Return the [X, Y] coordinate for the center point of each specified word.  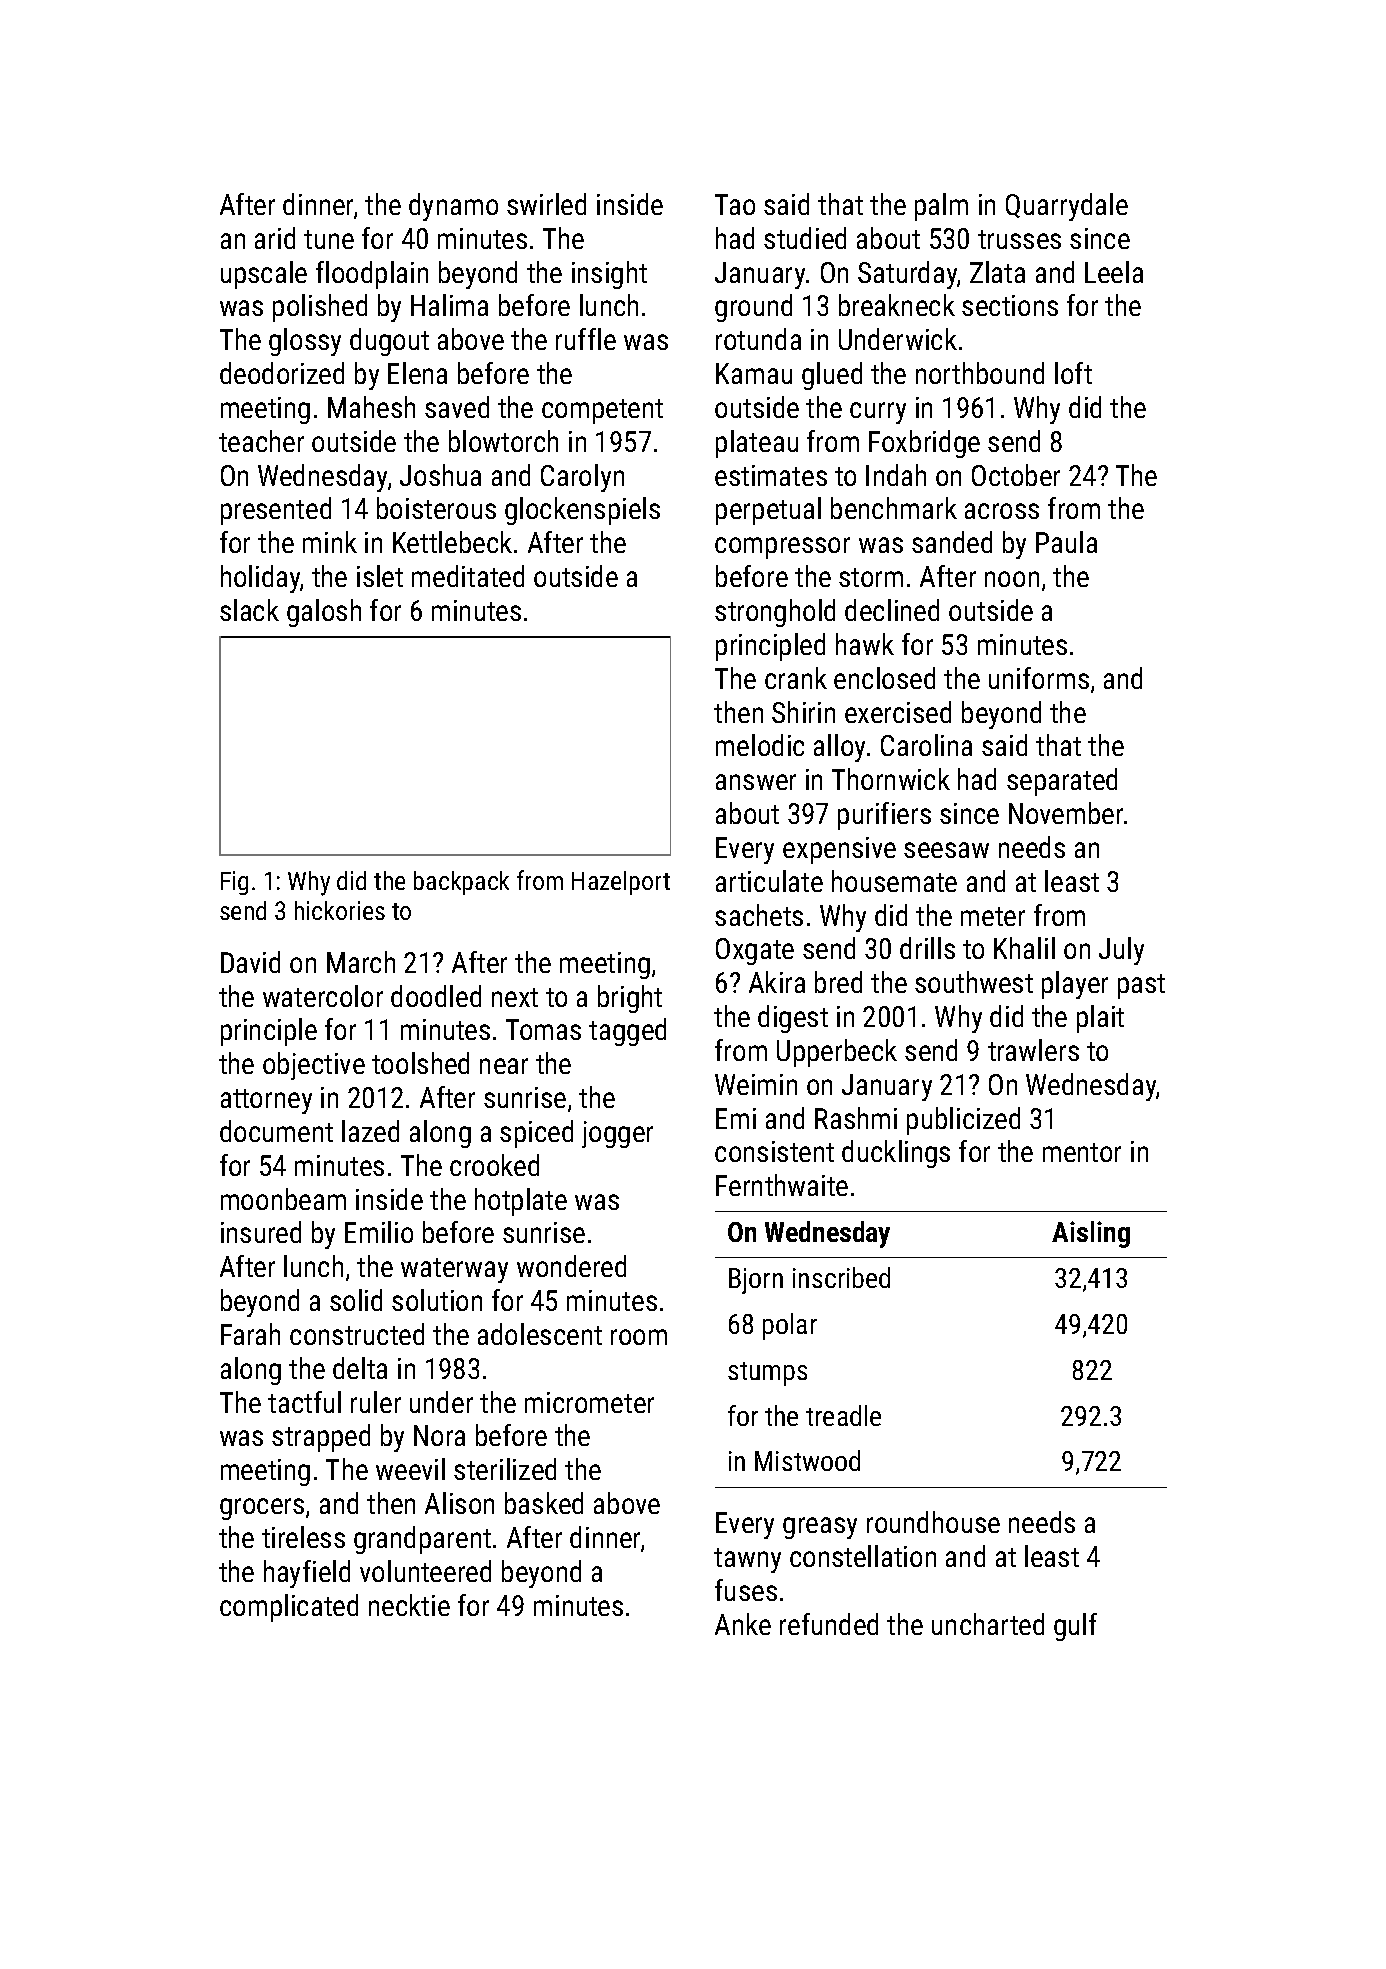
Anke [743, 1624]
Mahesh [371, 407]
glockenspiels [582, 511]
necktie [409, 1605]
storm [871, 577]
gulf [1075, 1627]
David [250, 962]
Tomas [543, 1029]
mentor [1082, 1152]
